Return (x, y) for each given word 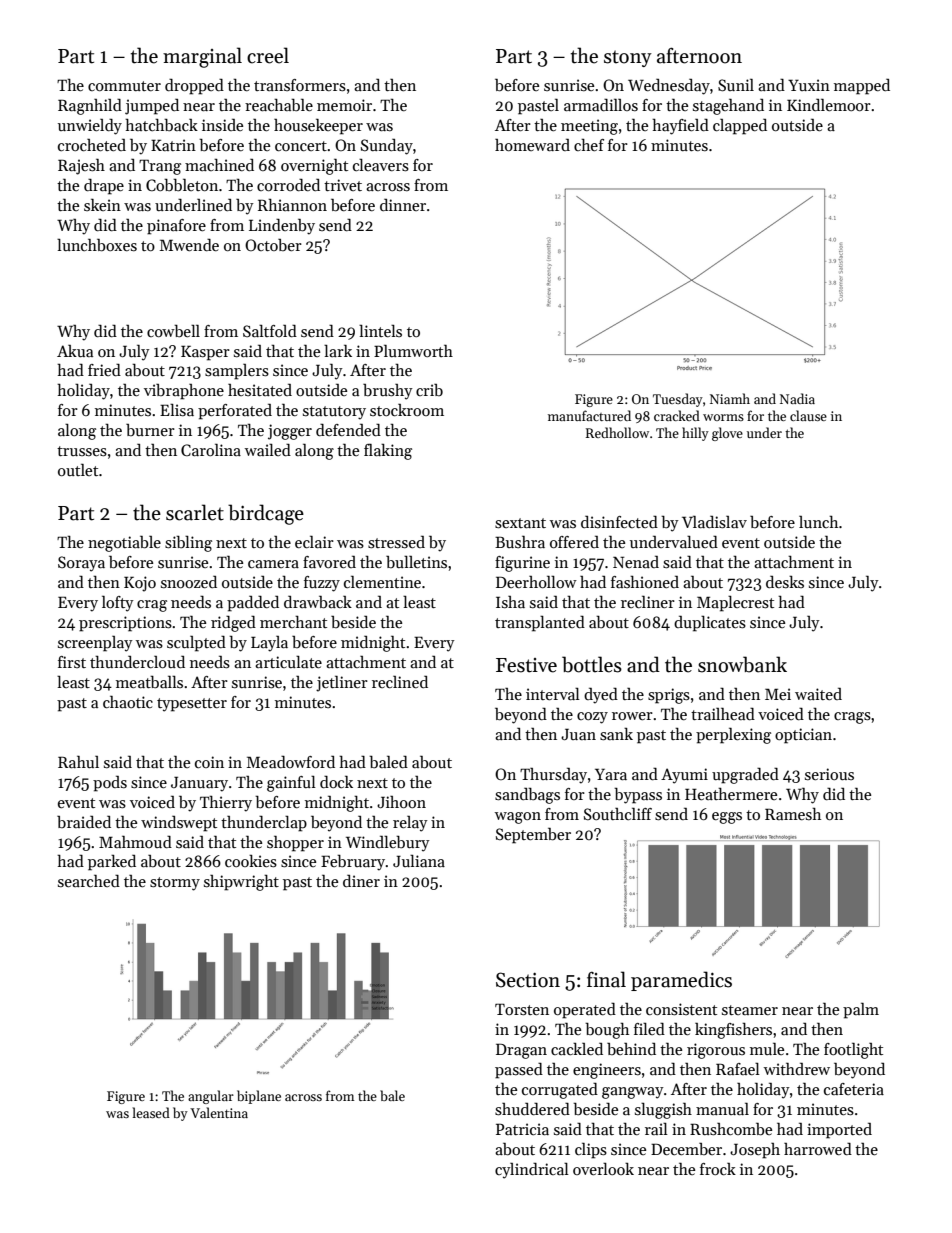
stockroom (407, 409)
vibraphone (184, 391)
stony (628, 58)
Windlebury (388, 843)
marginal (202, 57)
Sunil (736, 85)
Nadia (797, 398)
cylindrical (532, 1170)
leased (151, 1112)
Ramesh (793, 814)
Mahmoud (135, 841)
